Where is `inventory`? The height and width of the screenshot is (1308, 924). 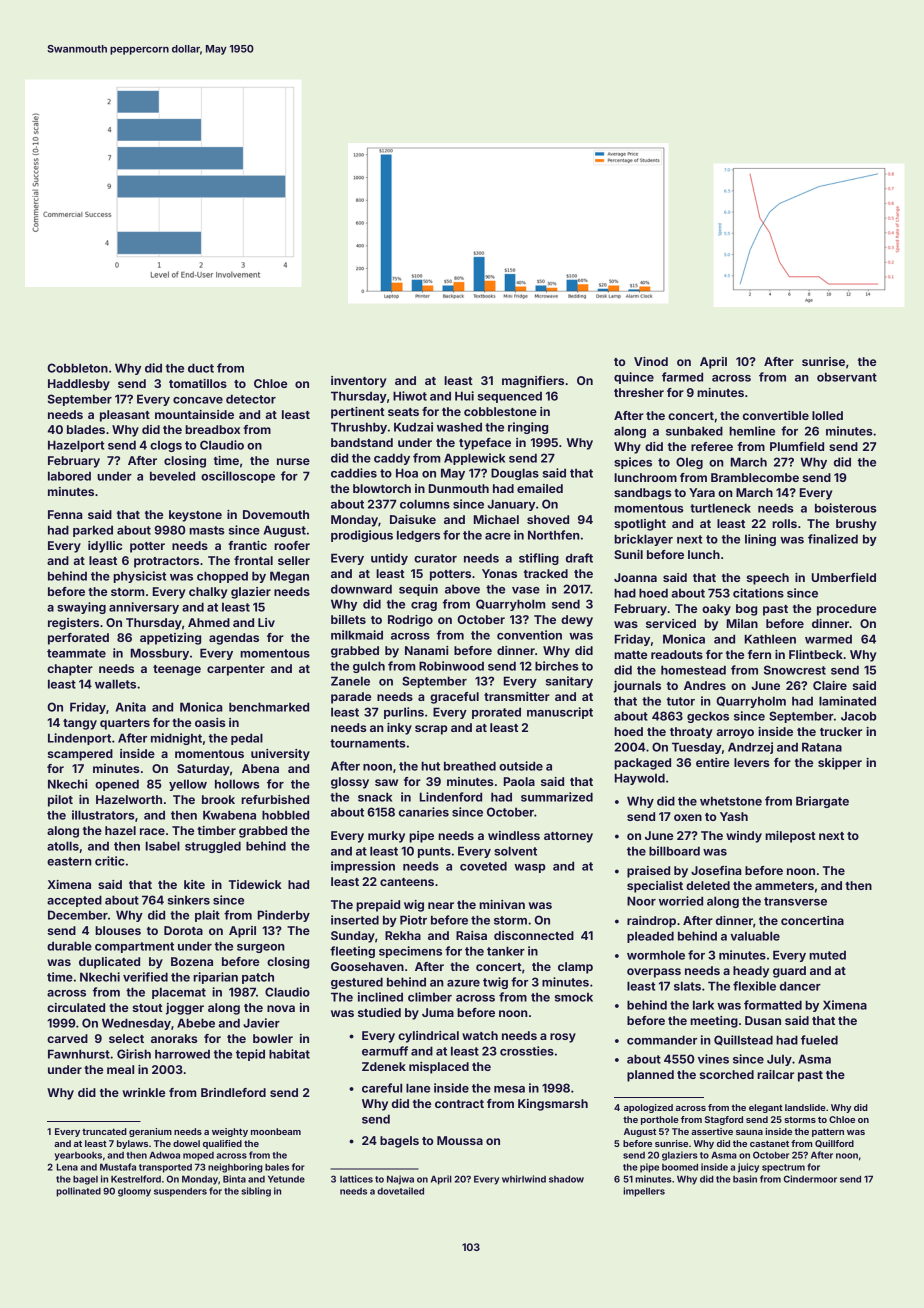
inventory is located at coordinates (359, 382).
